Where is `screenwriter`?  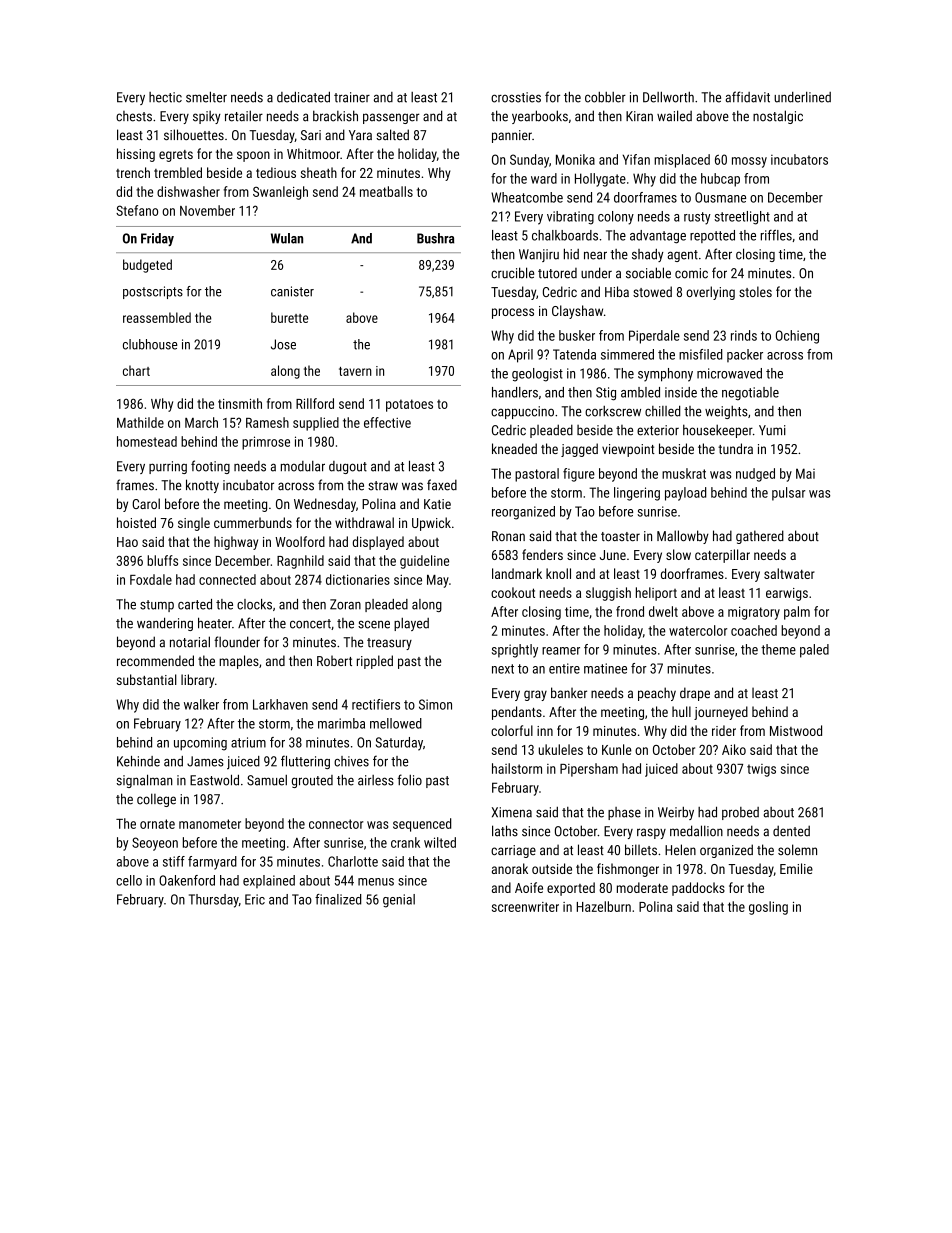
screenwriter is located at coordinates (525, 907).
